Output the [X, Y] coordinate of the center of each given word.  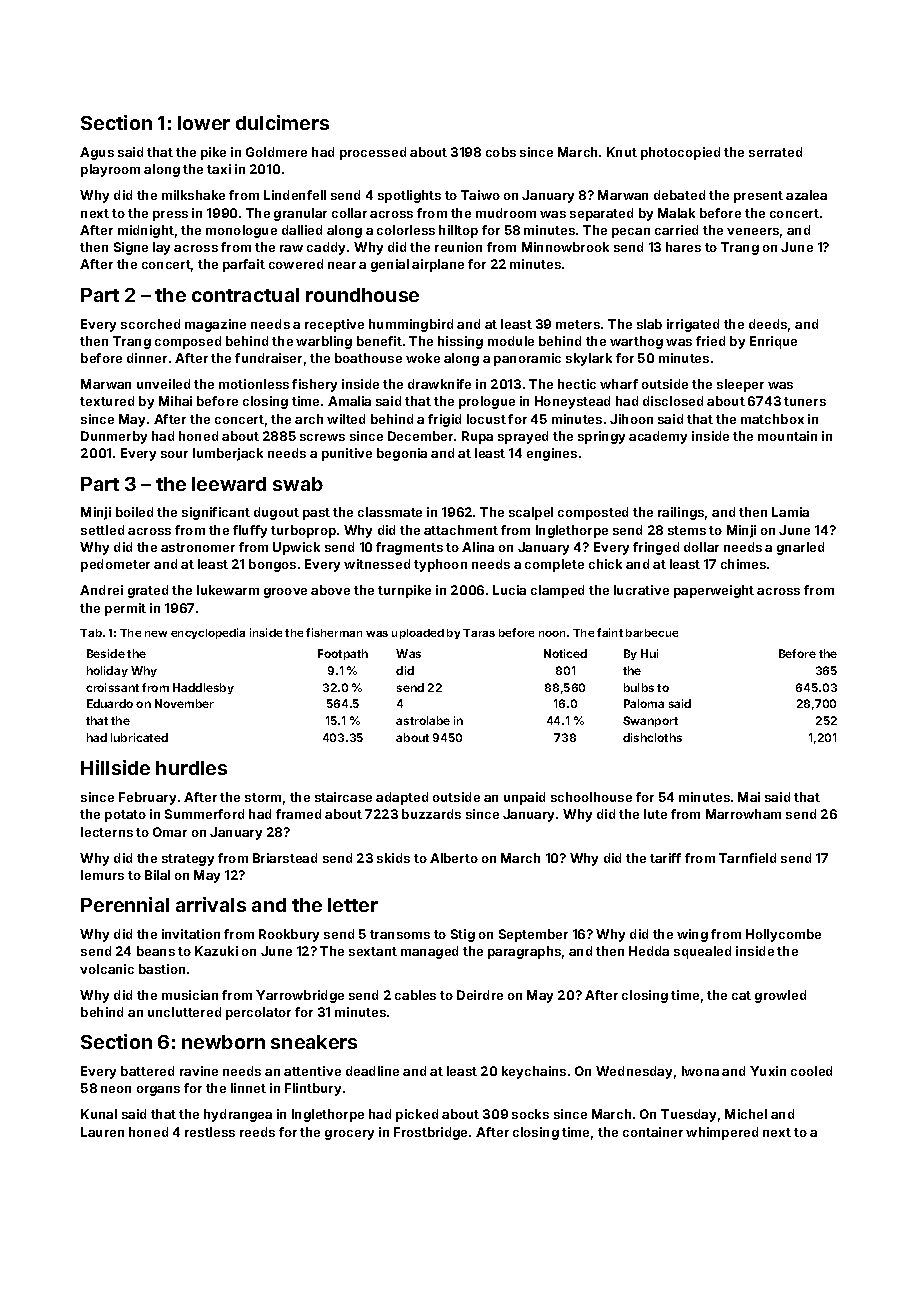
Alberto [454, 858]
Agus [97, 153]
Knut [622, 152]
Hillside [115, 767]
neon [116, 1089]
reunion [458, 247]
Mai [749, 797]
